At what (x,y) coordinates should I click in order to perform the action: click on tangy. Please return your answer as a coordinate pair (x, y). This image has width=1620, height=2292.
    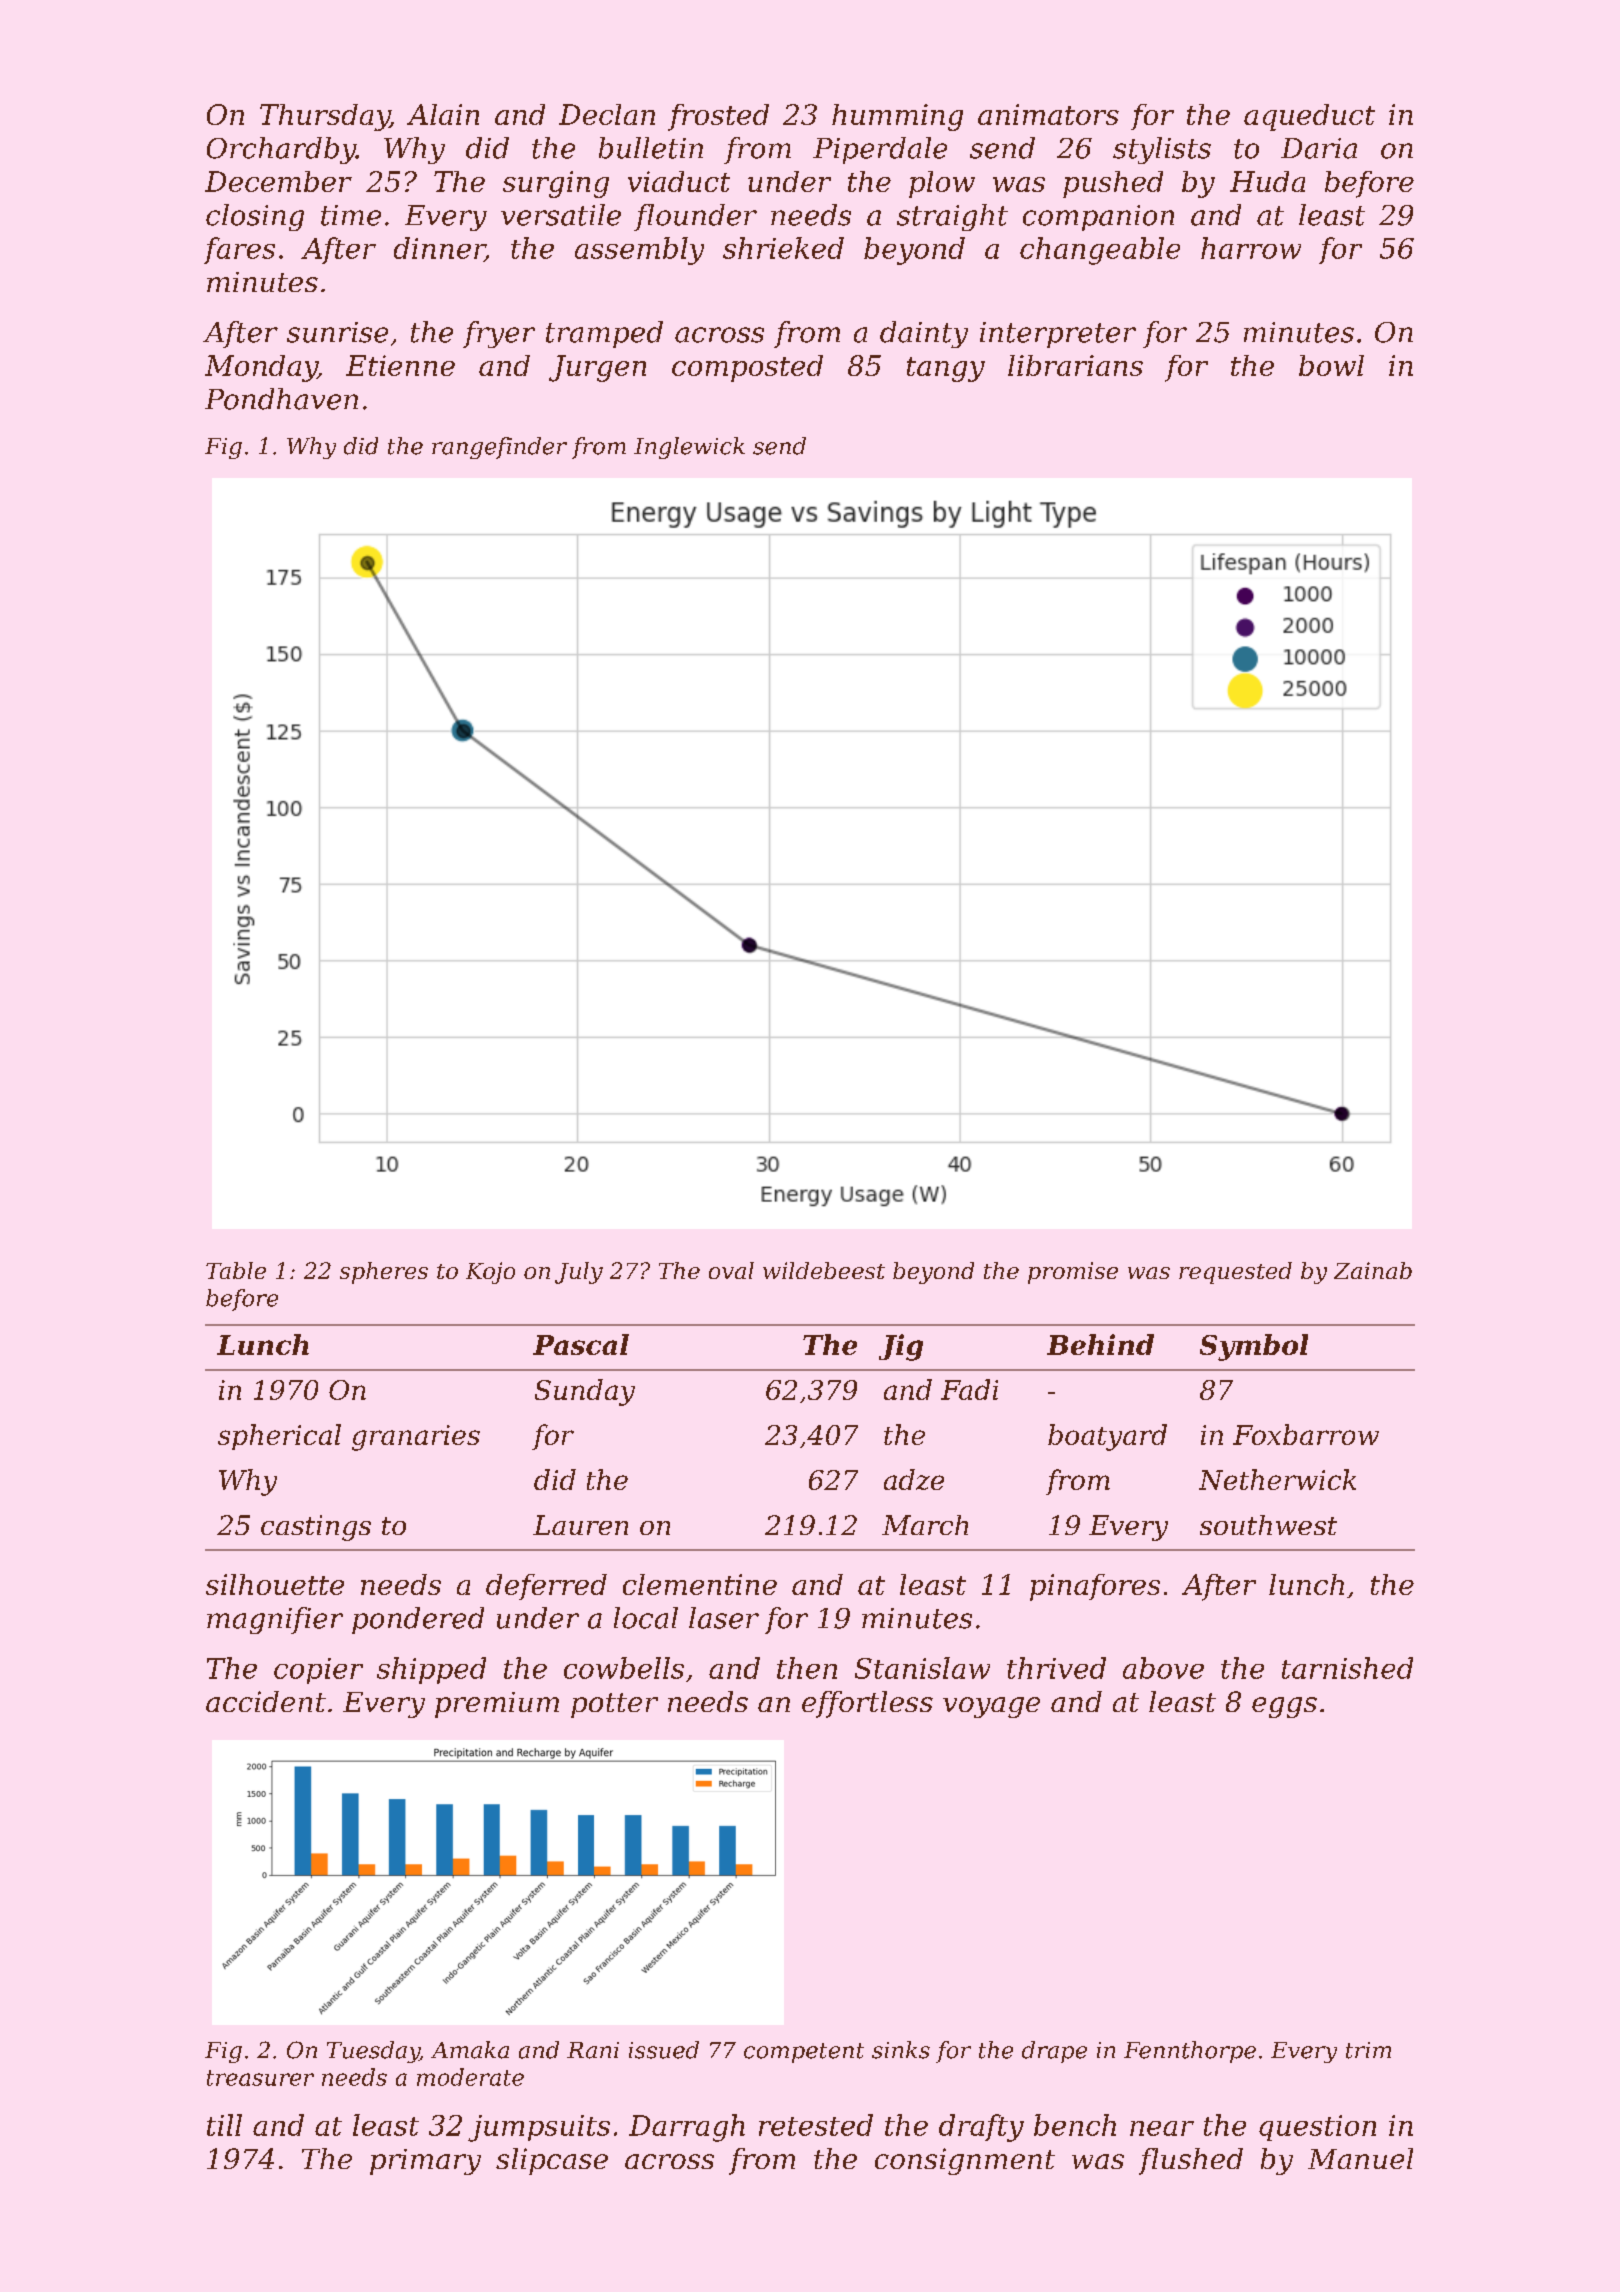
    Looking at the image, I should click on (946, 369).
